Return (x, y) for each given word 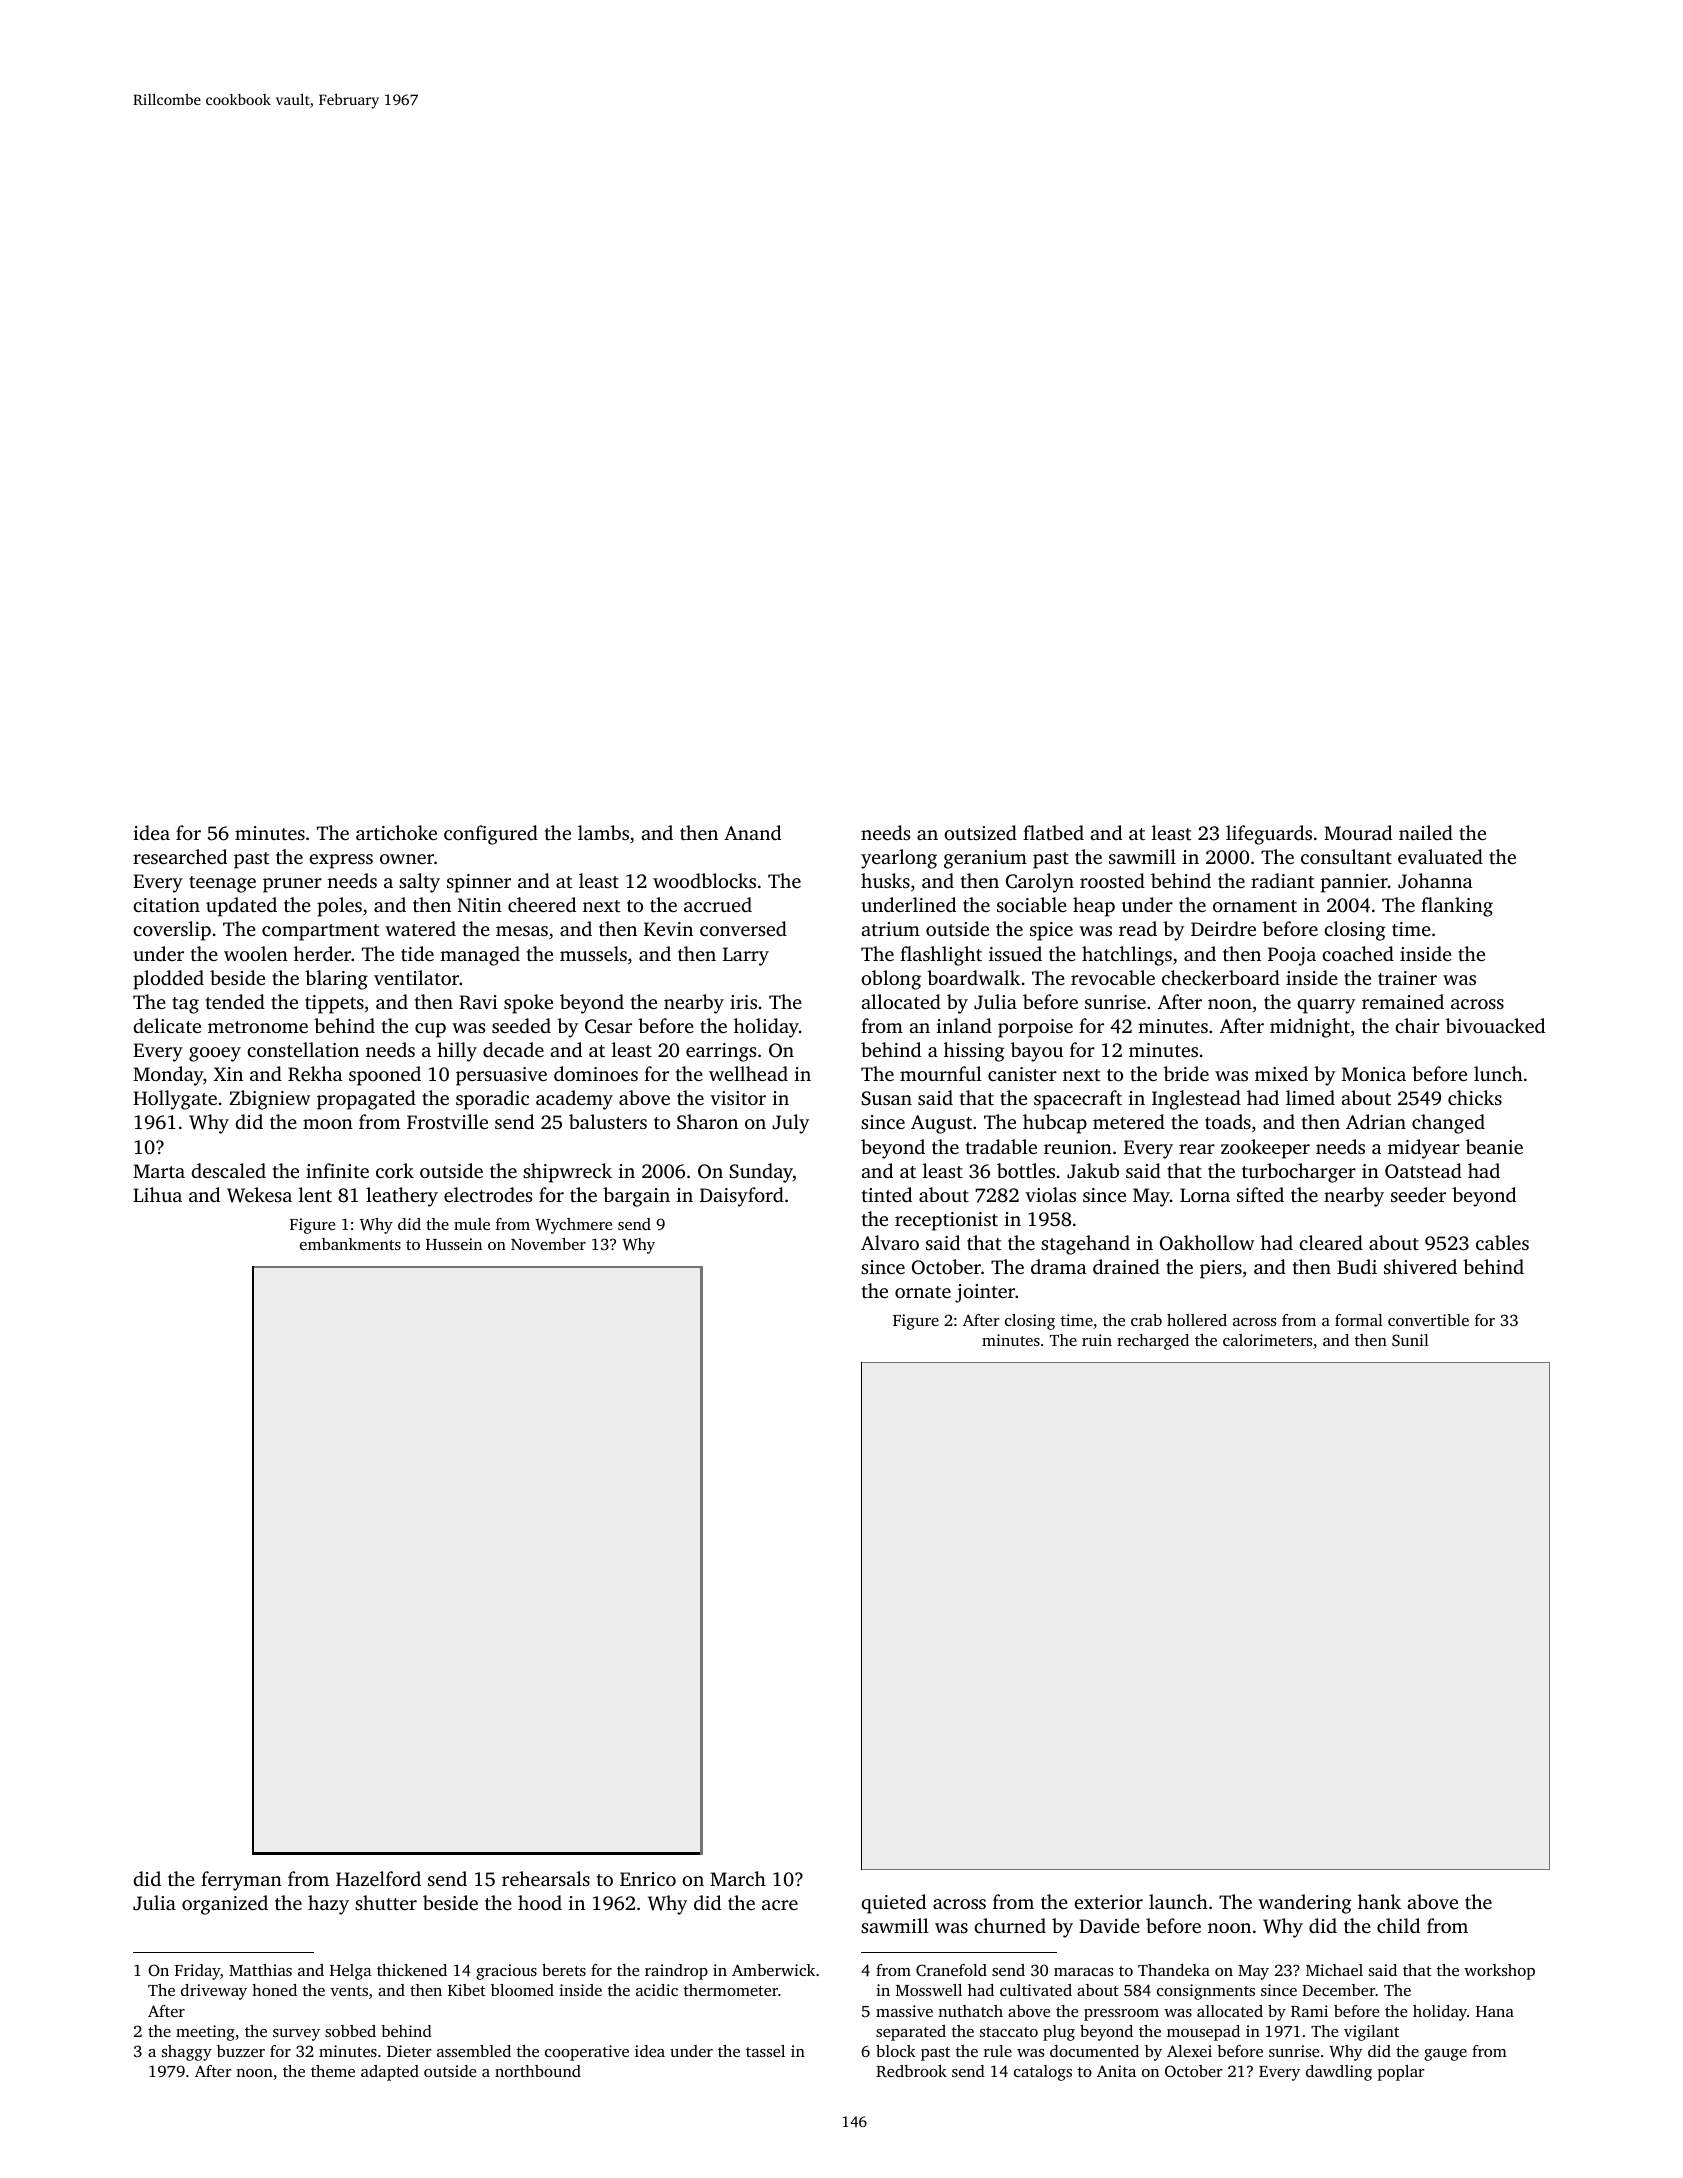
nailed (1426, 832)
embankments (350, 1244)
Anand (752, 832)
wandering (1305, 1904)
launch (1178, 1901)
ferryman (241, 1881)
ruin (1097, 1340)
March (738, 1878)
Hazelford (378, 1878)
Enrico (648, 1879)
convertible (1428, 1320)
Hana (1495, 2011)
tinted (887, 1194)
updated (241, 907)
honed (274, 1990)
